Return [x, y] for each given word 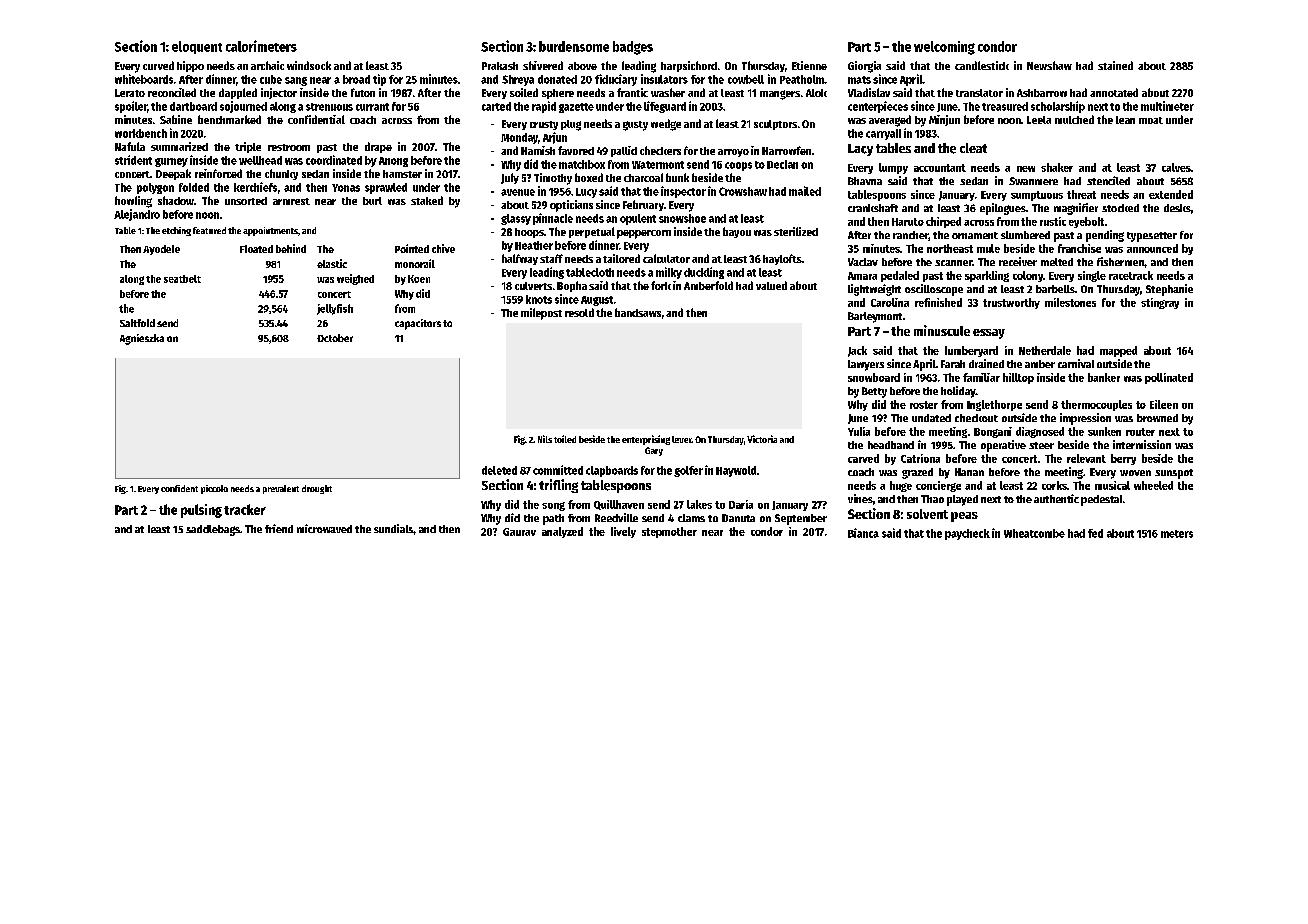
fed [1095, 533]
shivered [543, 65]
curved [158, 65]
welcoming [944, 48]
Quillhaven [619, 505]
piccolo [214, 489]
